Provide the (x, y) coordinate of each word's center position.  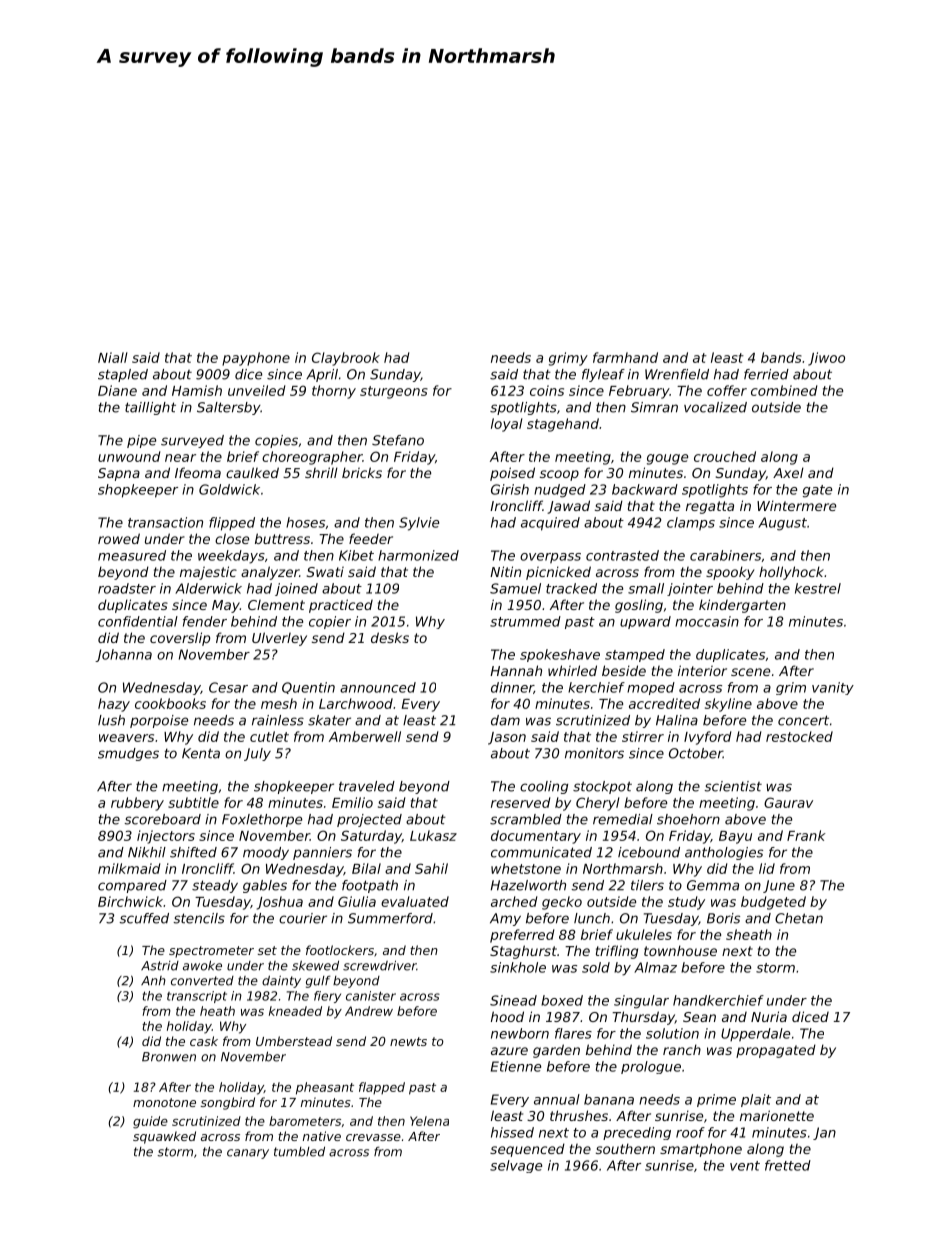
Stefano (398, 440)
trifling (617, 952)
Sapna (119, 474)
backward (645, 489)
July (257, 754)
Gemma (713, 885)
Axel (788, 472)
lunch (592, 918)
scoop (559, 475)
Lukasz (433, 835)
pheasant (325, 1088)
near (180, 458)
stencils (199, 918)
